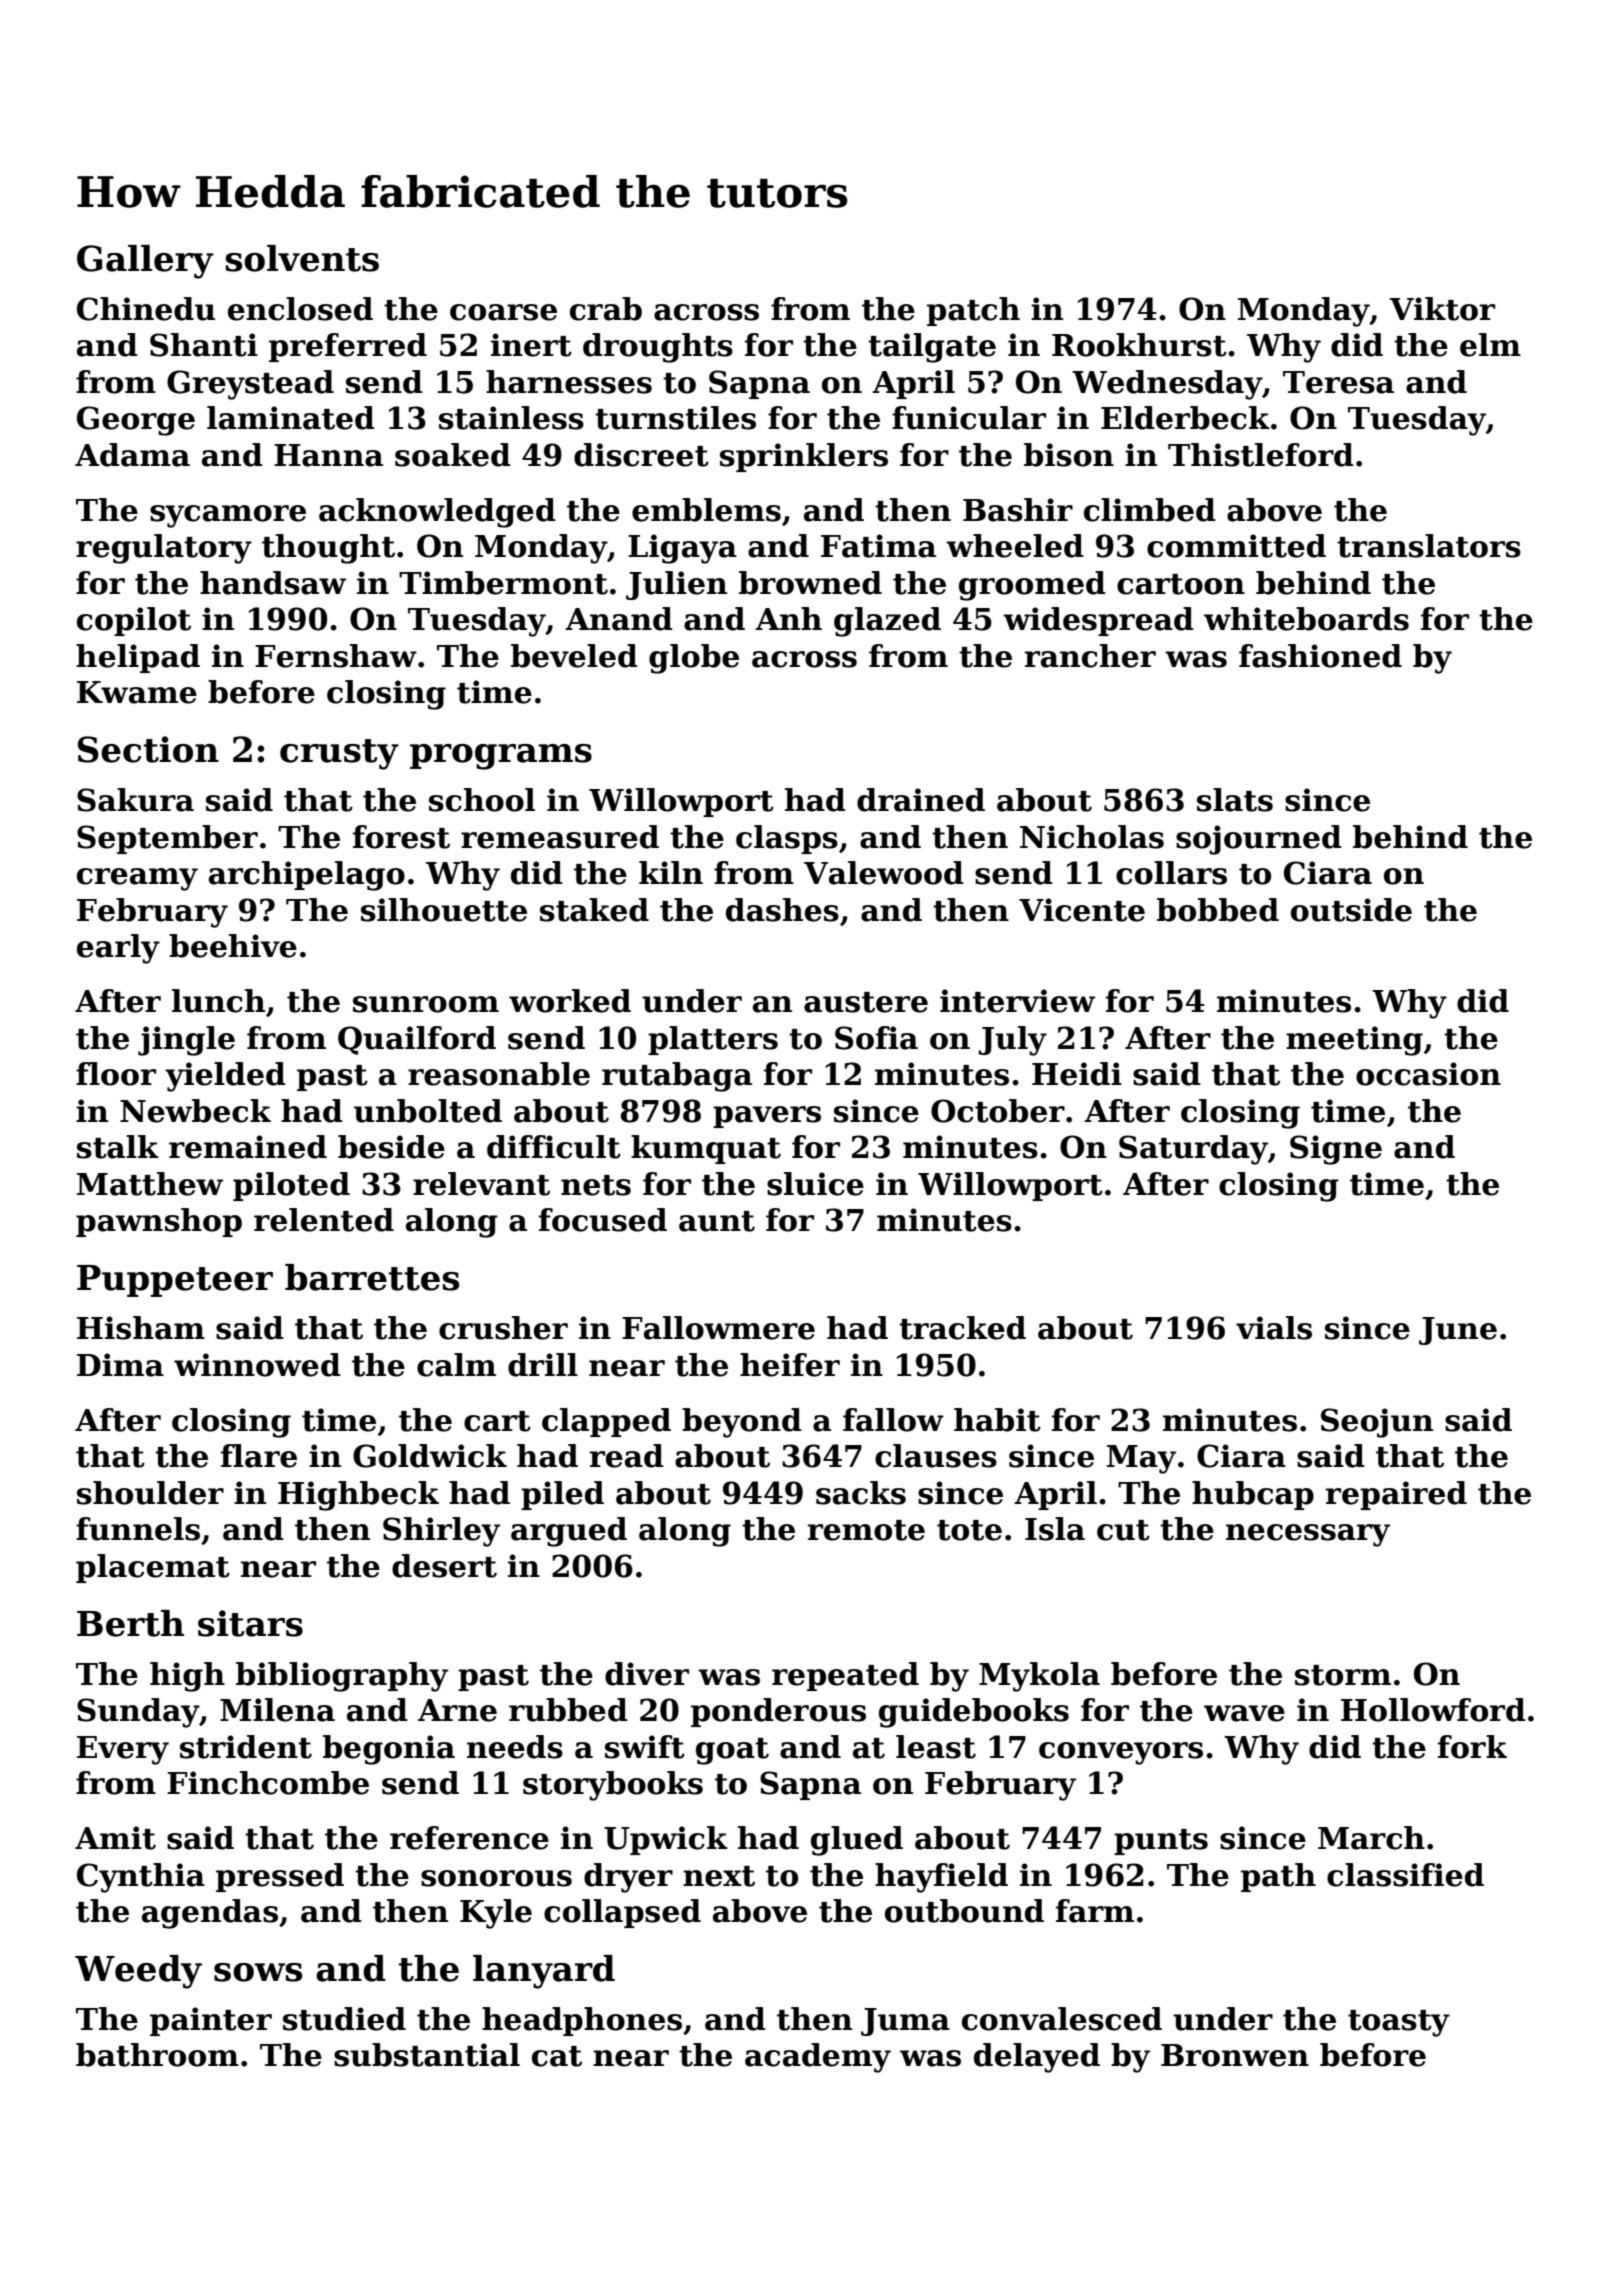 This screenshot has width=1620, height=2292. Describe the element at coordinates (195, 1111) in the screenshot. I see `Newbeck` at that location.
